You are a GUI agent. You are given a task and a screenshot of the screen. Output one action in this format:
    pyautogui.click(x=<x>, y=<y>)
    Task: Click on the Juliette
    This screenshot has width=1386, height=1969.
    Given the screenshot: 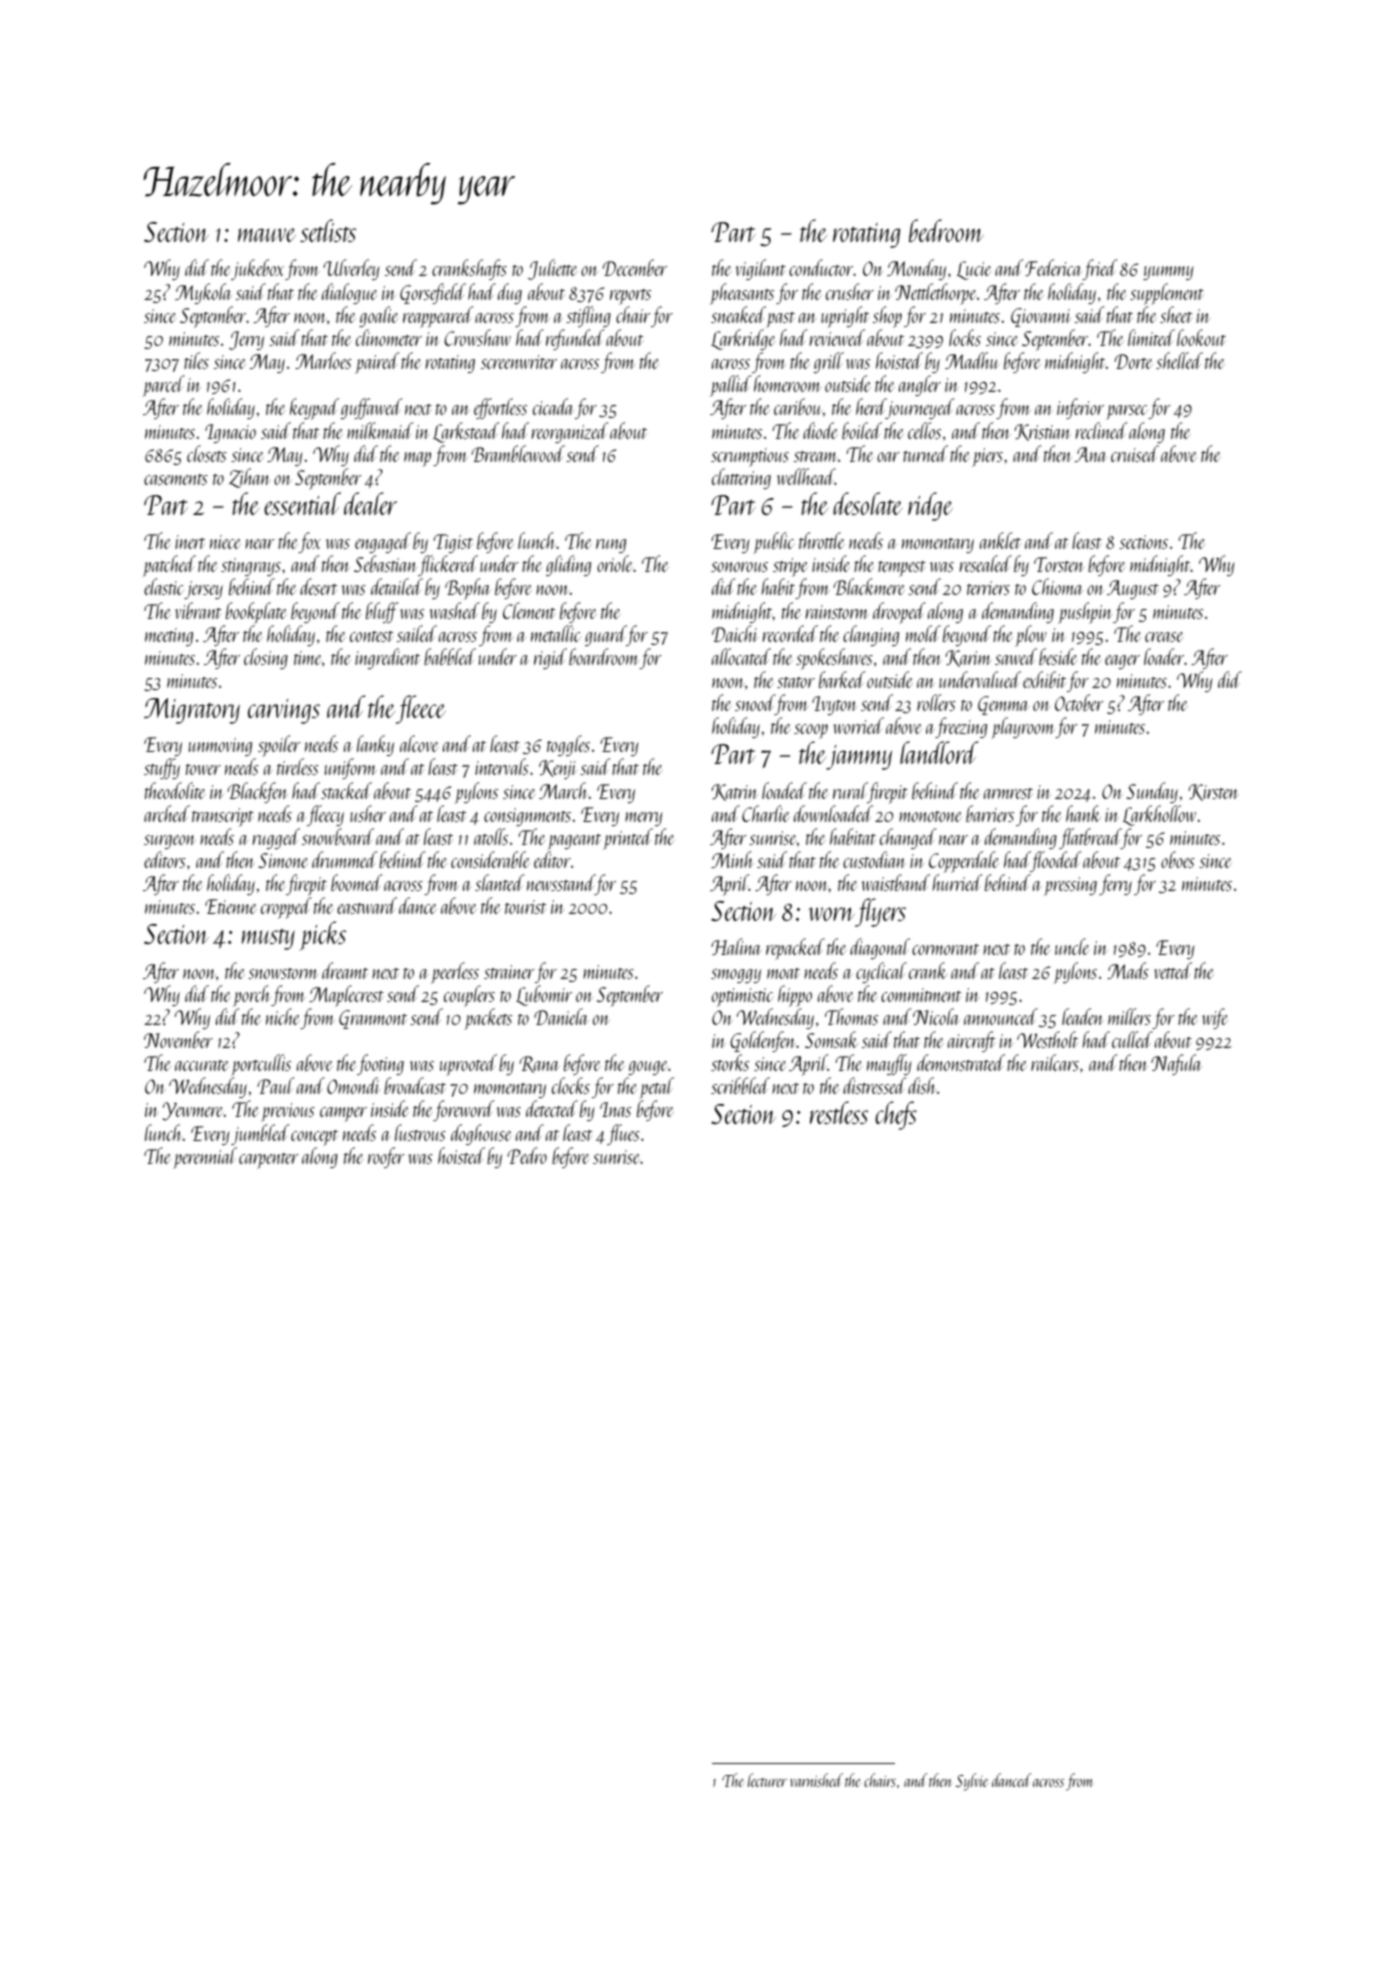 What is the action you would take?
    pyautogui.click(x=552, y=269)
